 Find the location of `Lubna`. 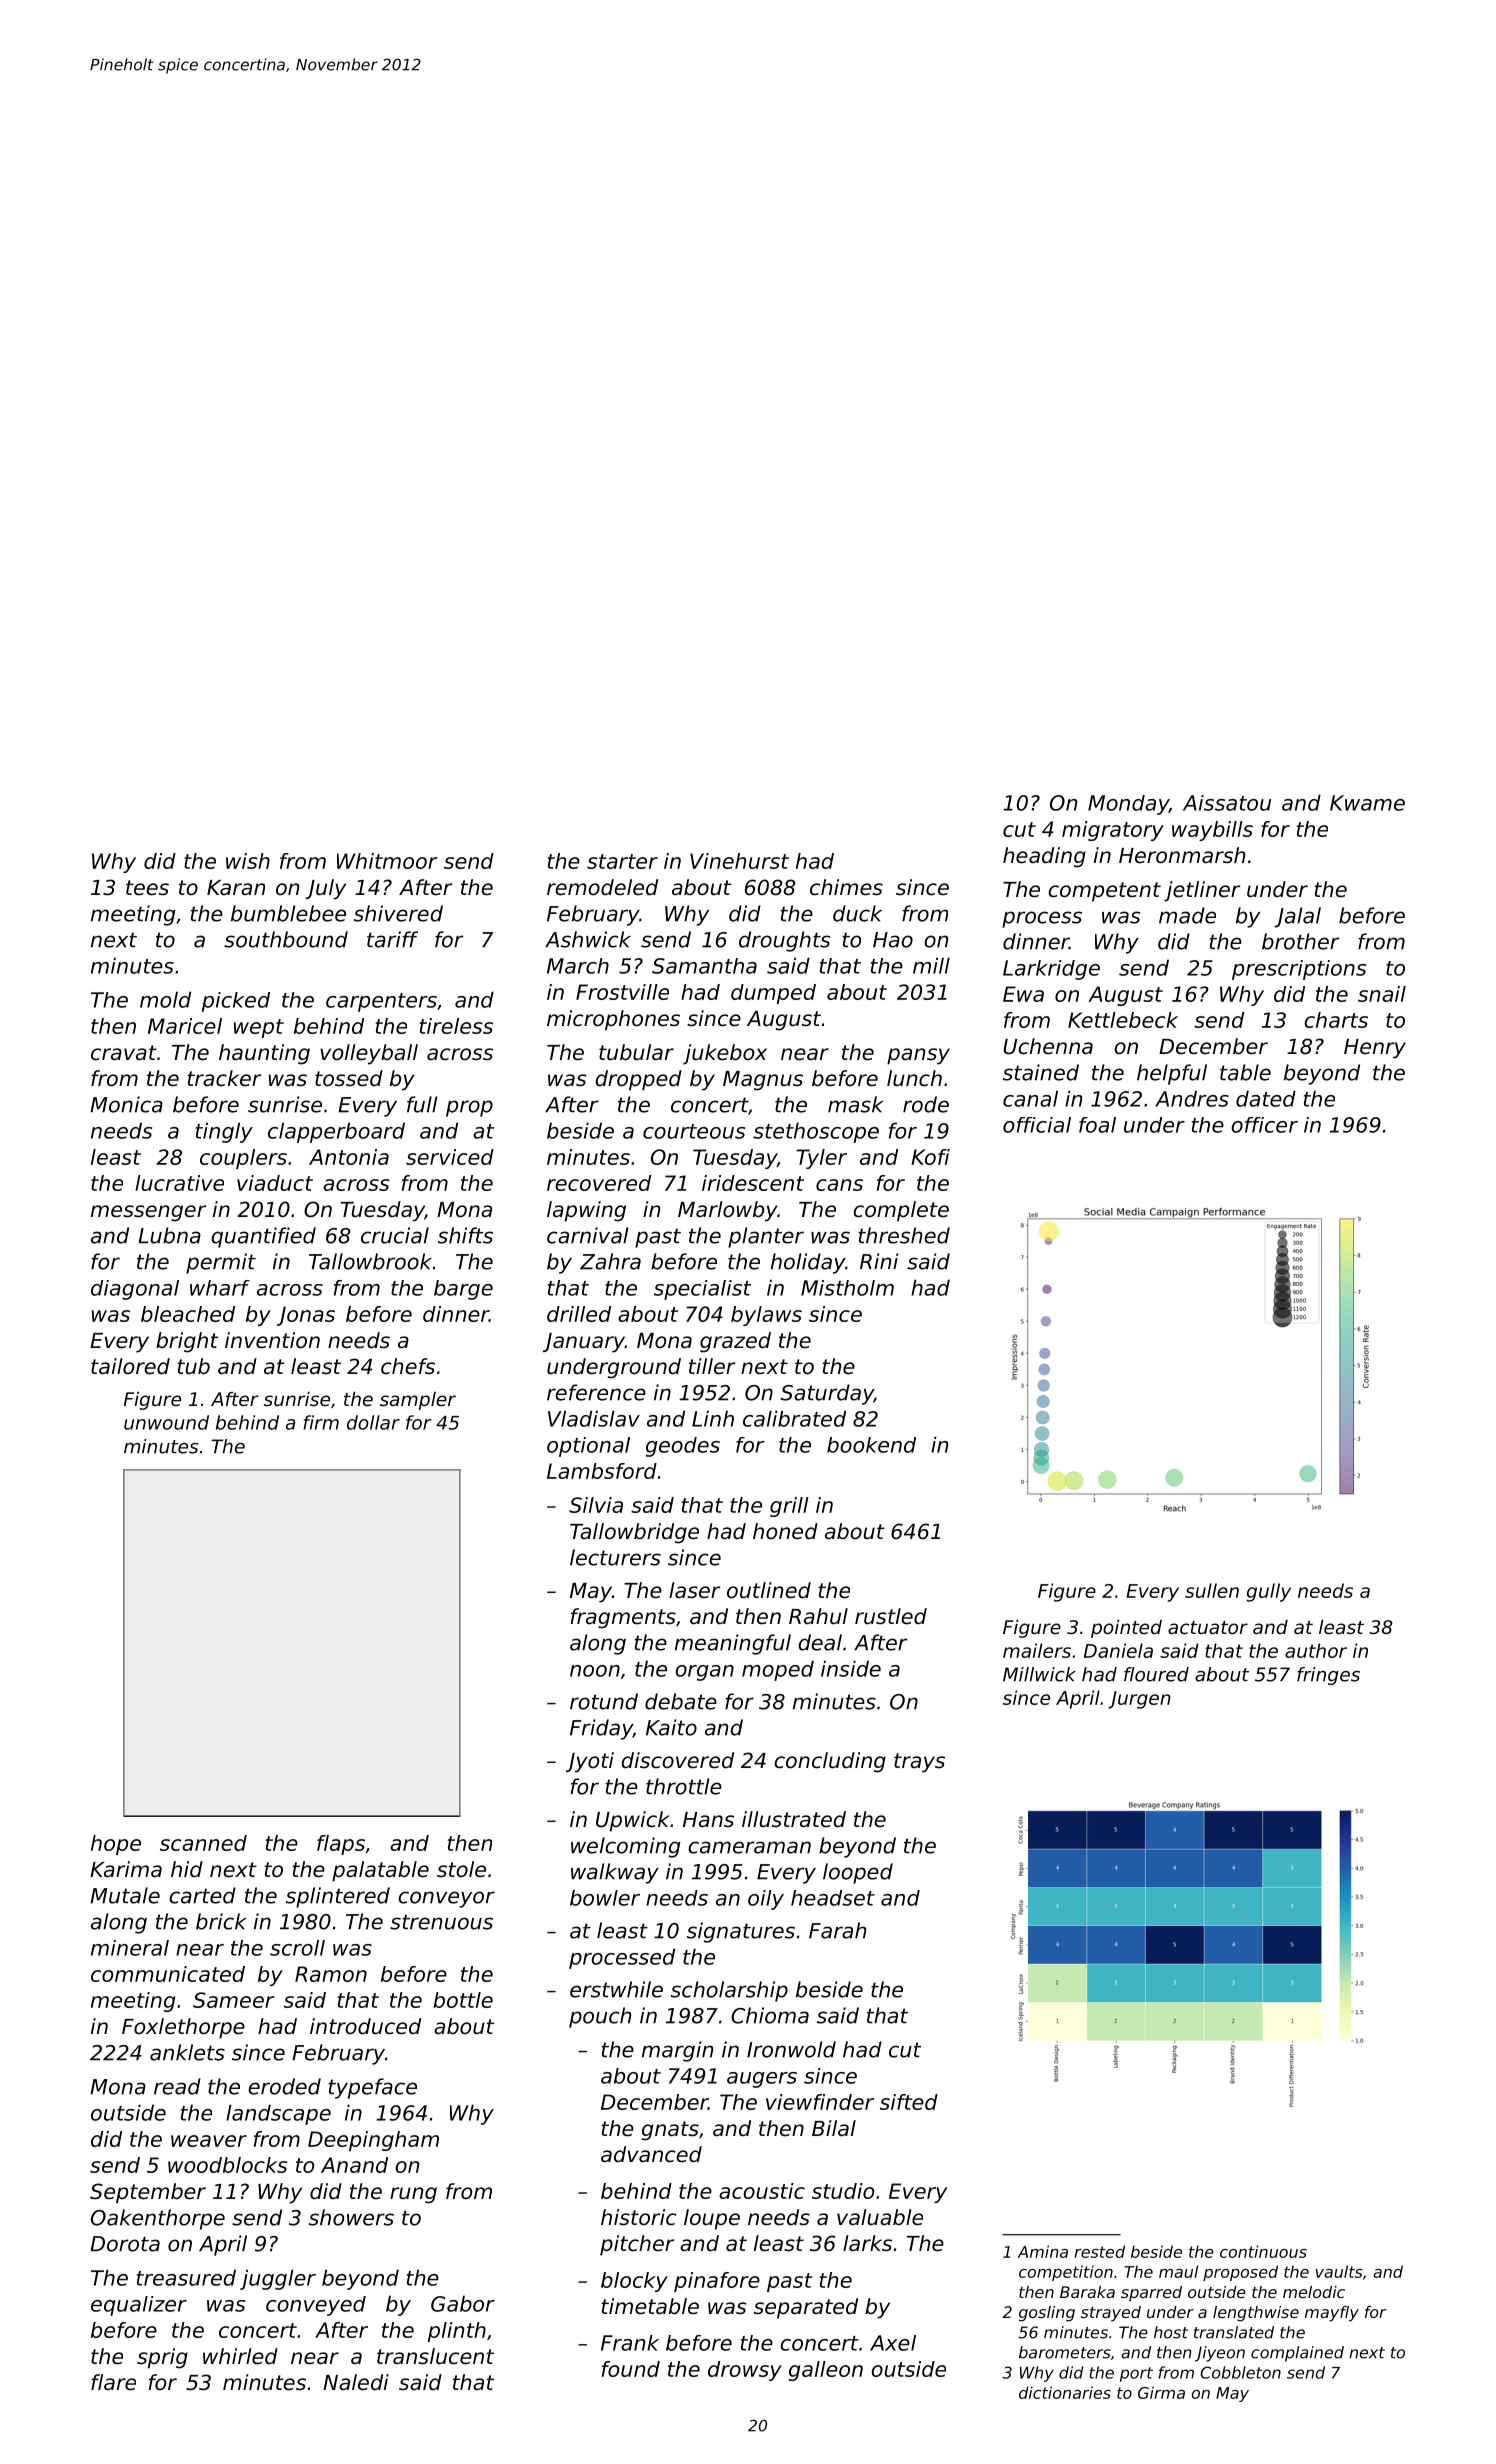

Lubna is located at coordinates (169, 1235).
